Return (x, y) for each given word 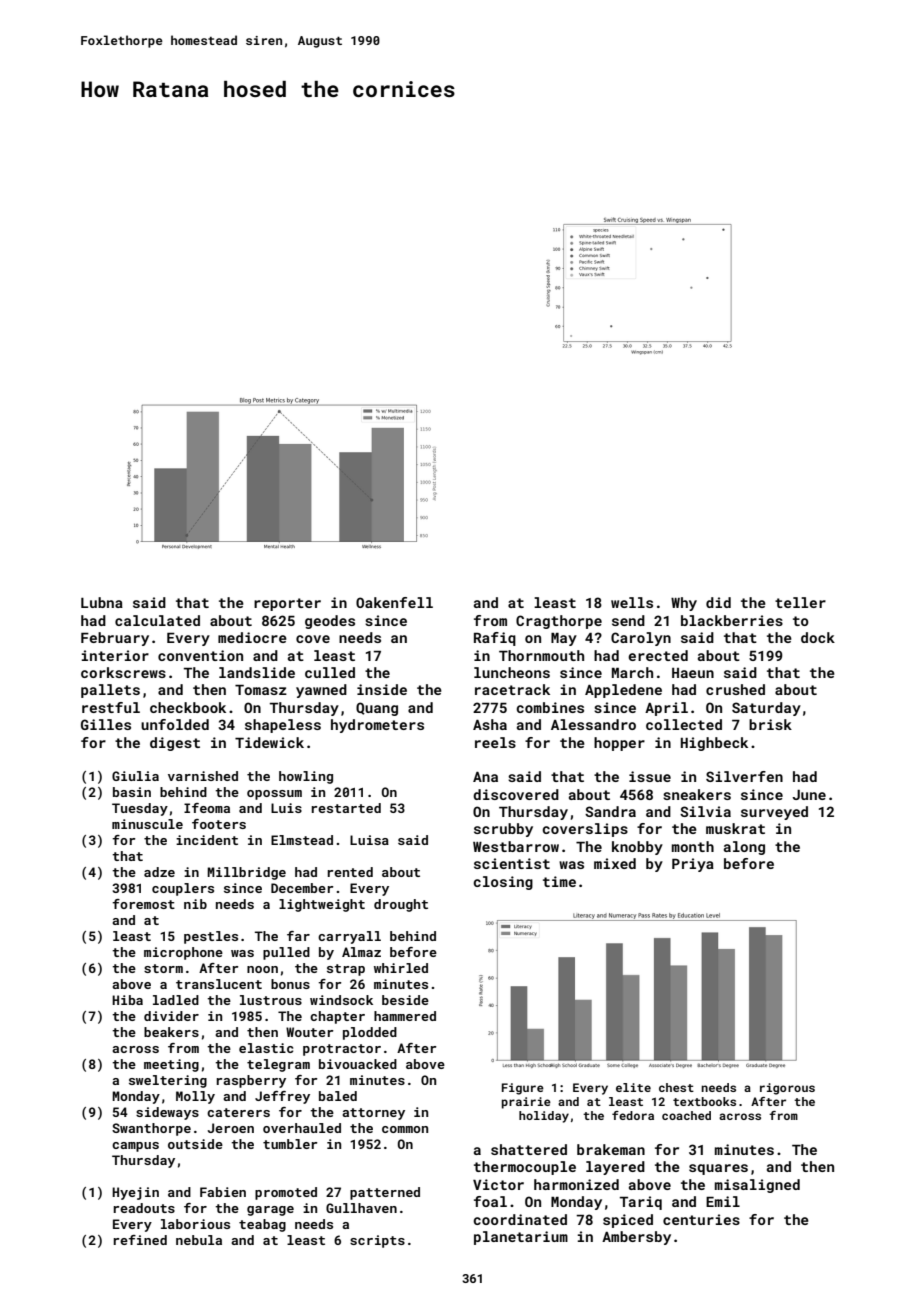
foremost (143, 904)
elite (633, 1087)
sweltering (168, 1081)
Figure (523, 1089)
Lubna (102, 602)
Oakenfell (394, 602)
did (718, 602)
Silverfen (744, 776)
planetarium (521, 1238)
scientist (512, 863)
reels (495, 742)
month (693, 846)
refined (140, 1240)
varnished (203, 776)
